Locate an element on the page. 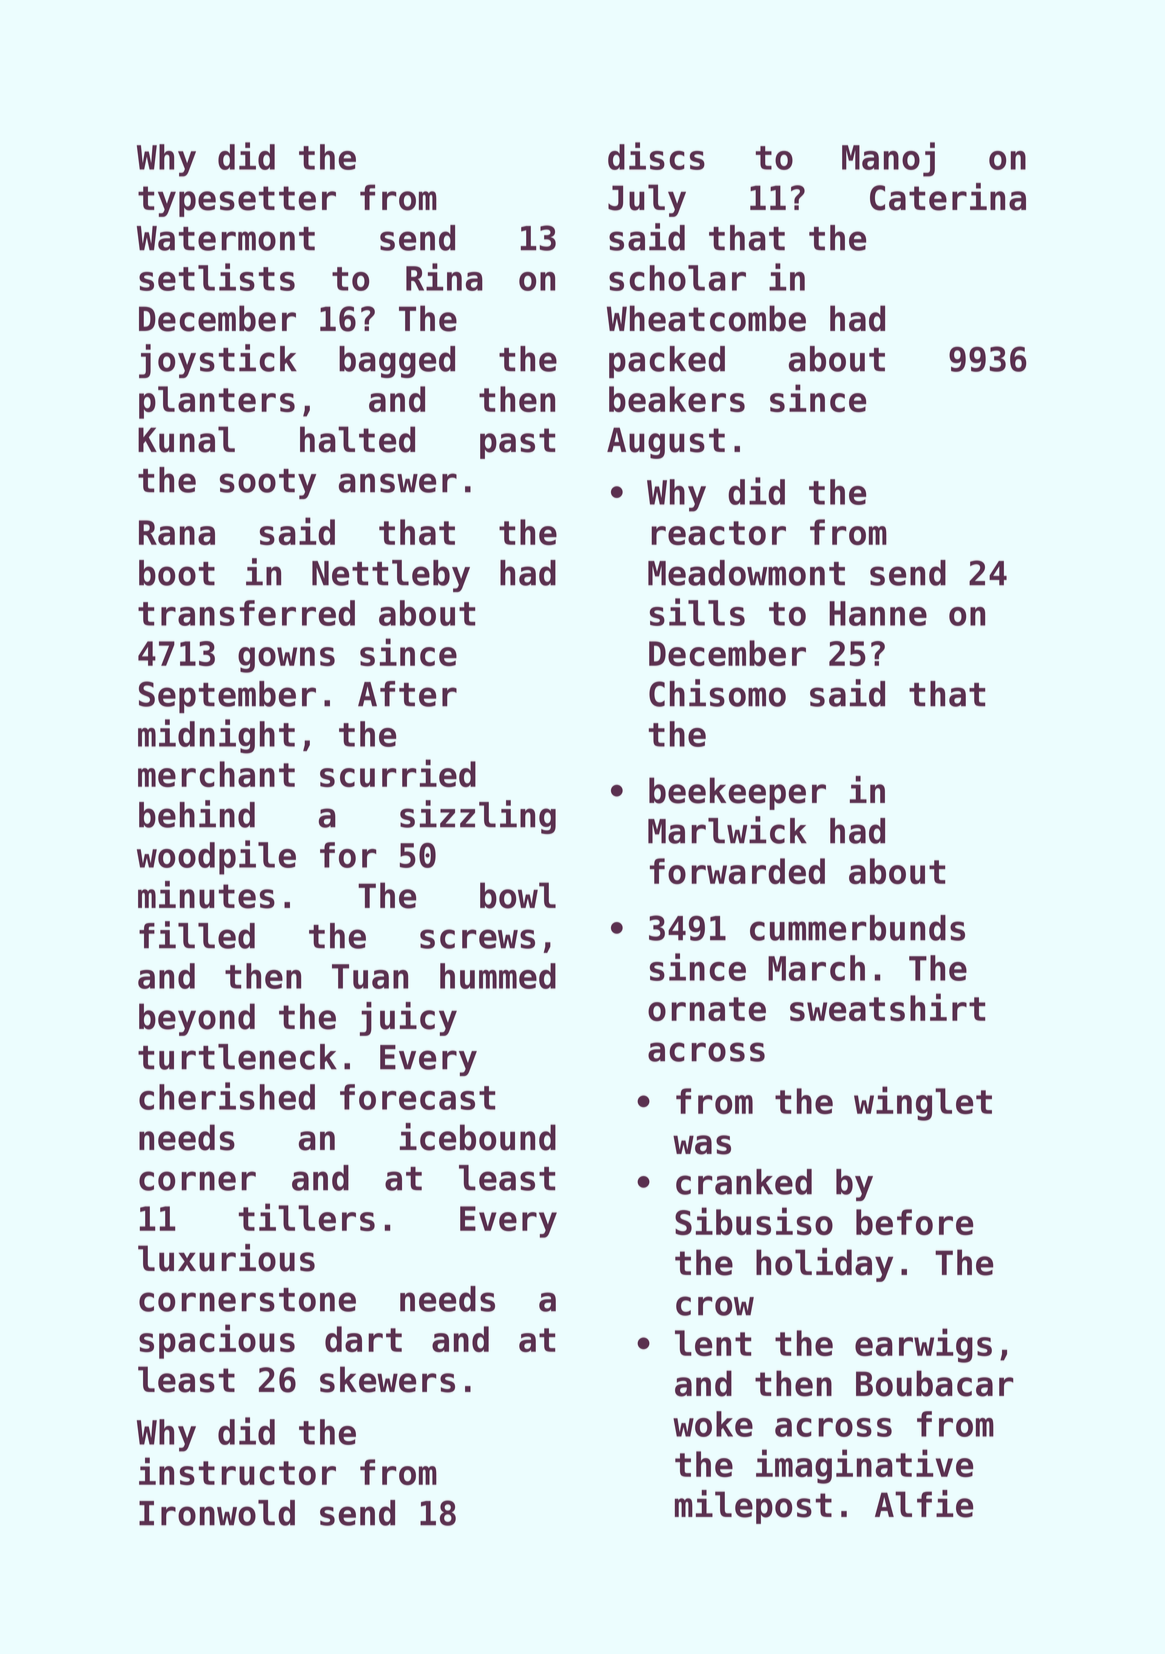 The width and height of the page is (1165, 1654). setlists is located at coordinates (217, 277).
